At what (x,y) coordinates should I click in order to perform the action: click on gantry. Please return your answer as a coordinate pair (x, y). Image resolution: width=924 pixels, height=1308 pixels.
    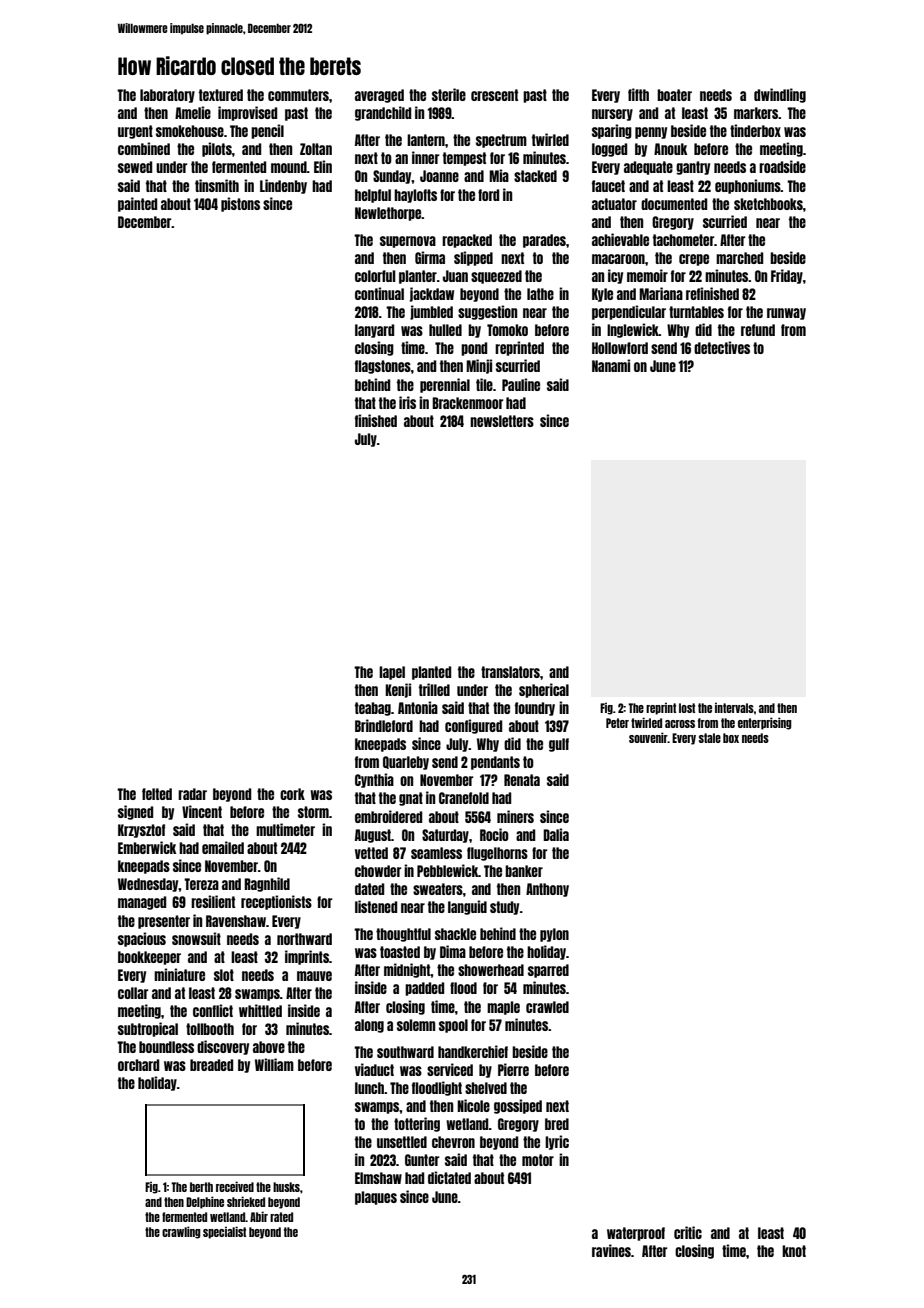
    Looking at the image, I should click on (693, 168).
